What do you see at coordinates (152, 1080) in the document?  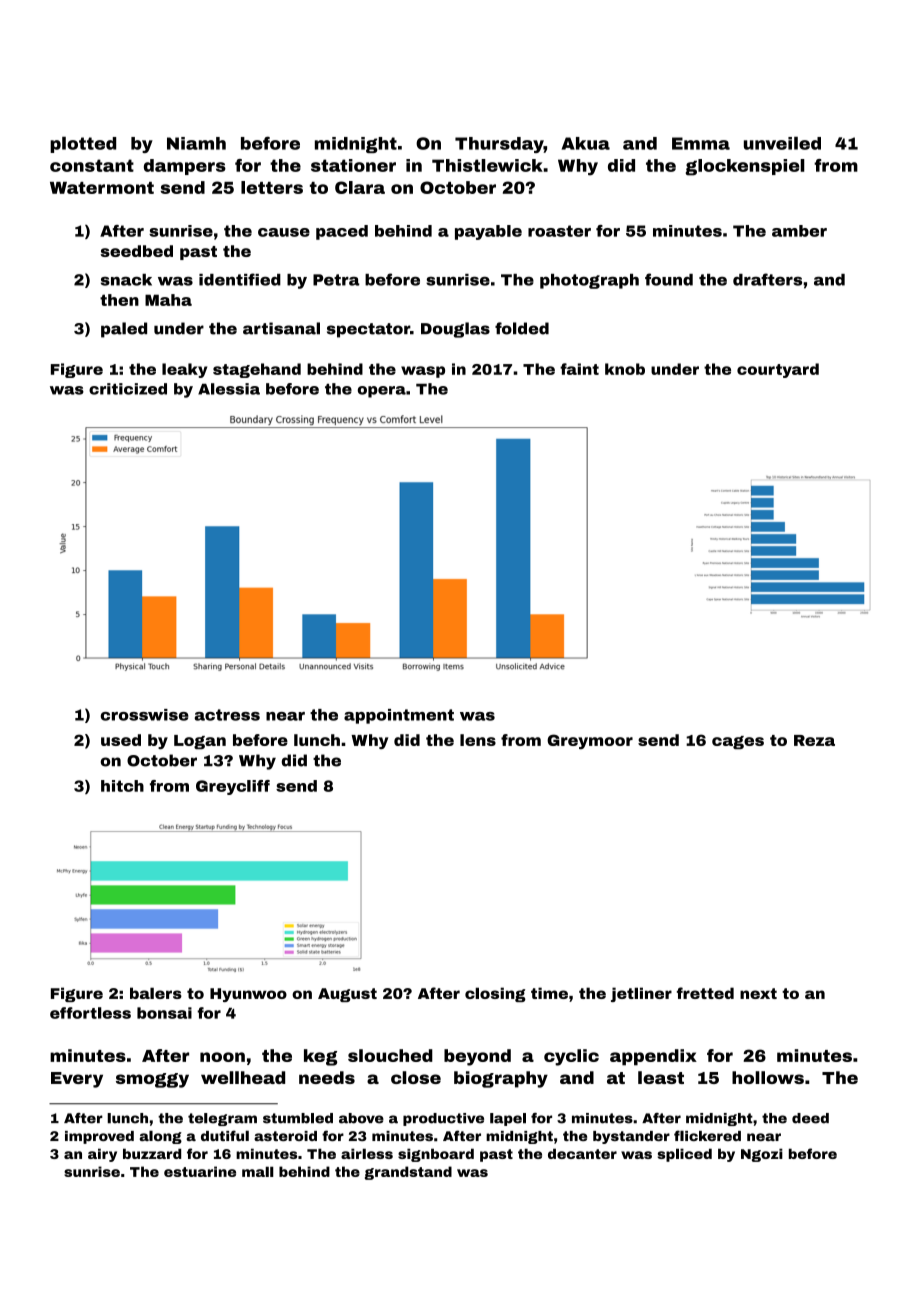 I see `smoggy` at bounding box center [152, 1080].
